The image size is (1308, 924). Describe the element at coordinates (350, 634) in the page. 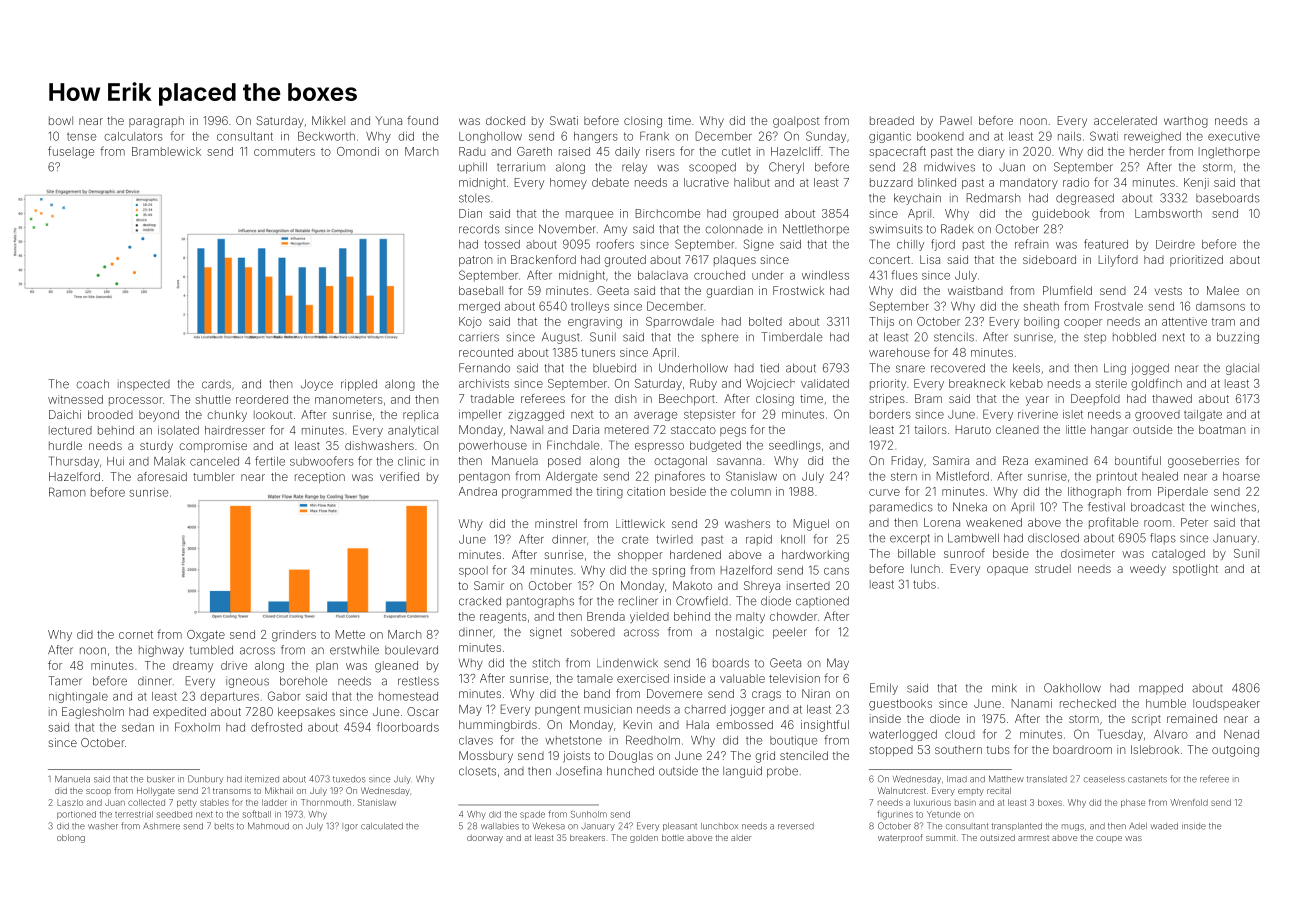

I see `Mette` at that location.
